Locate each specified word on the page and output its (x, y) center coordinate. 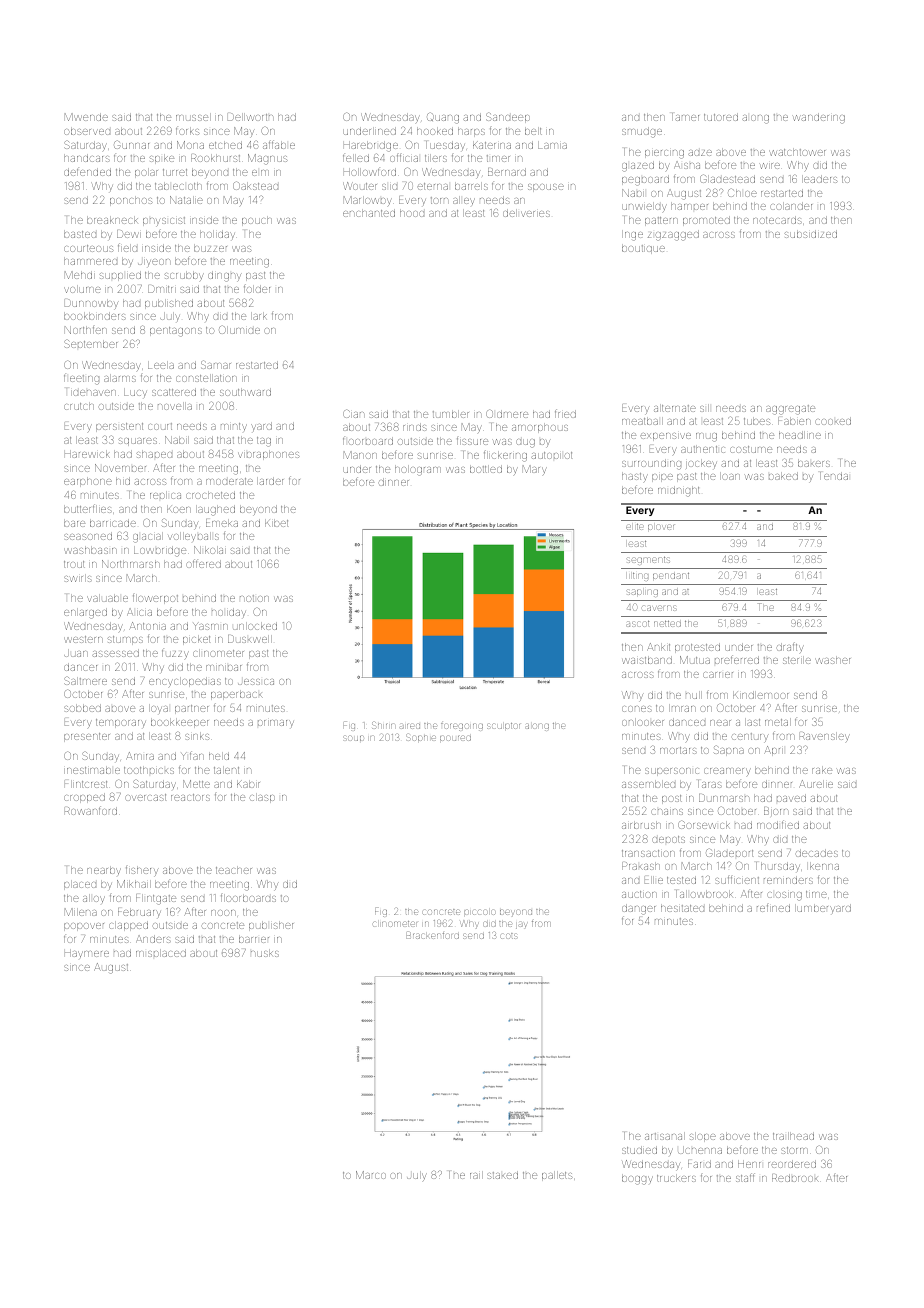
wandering (819, 118)
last (752, 722)
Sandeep (508, 117)
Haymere (87, 953)
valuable (107, 598)
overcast (145, 797)
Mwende (86, 117)
